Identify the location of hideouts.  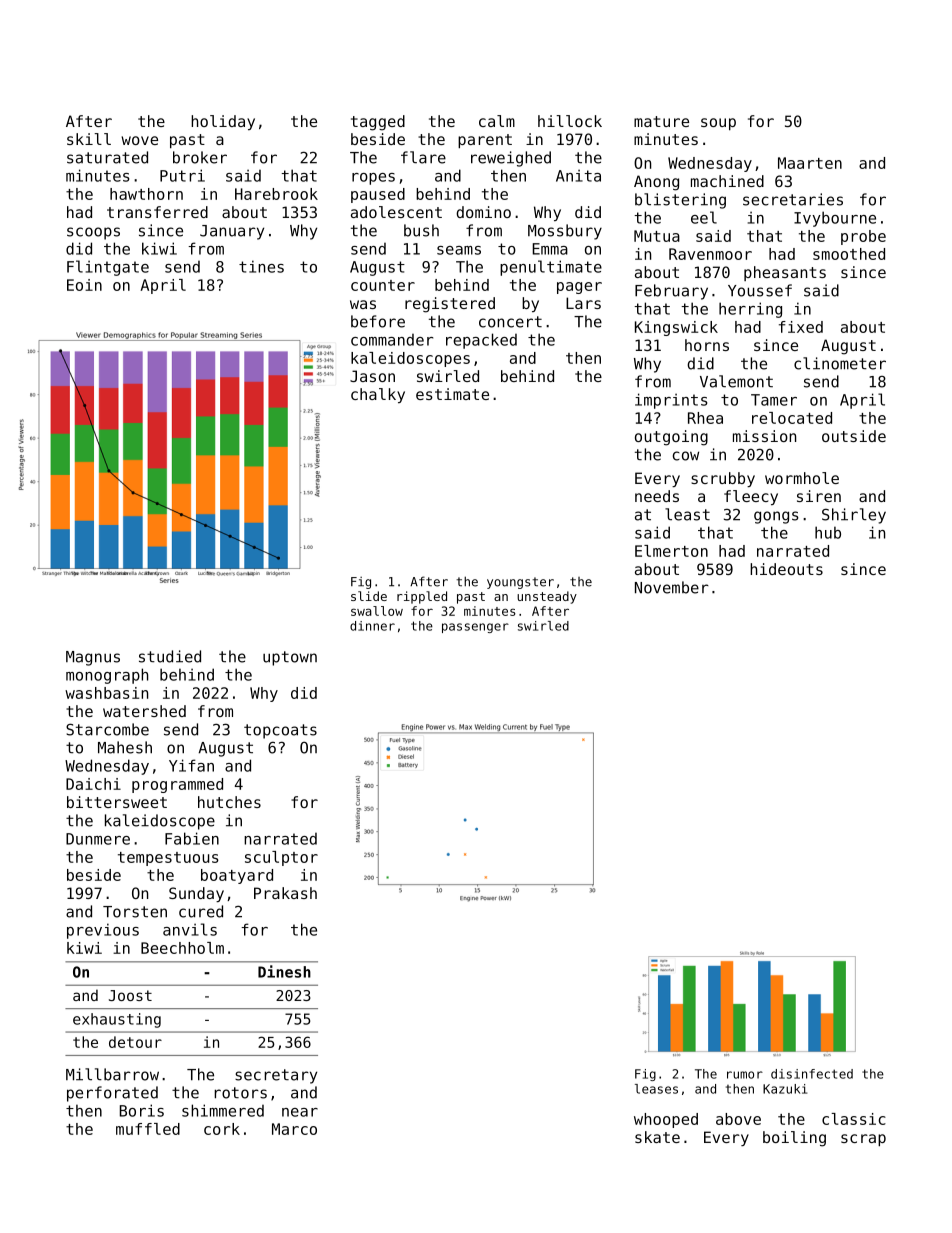
(786, 569).
